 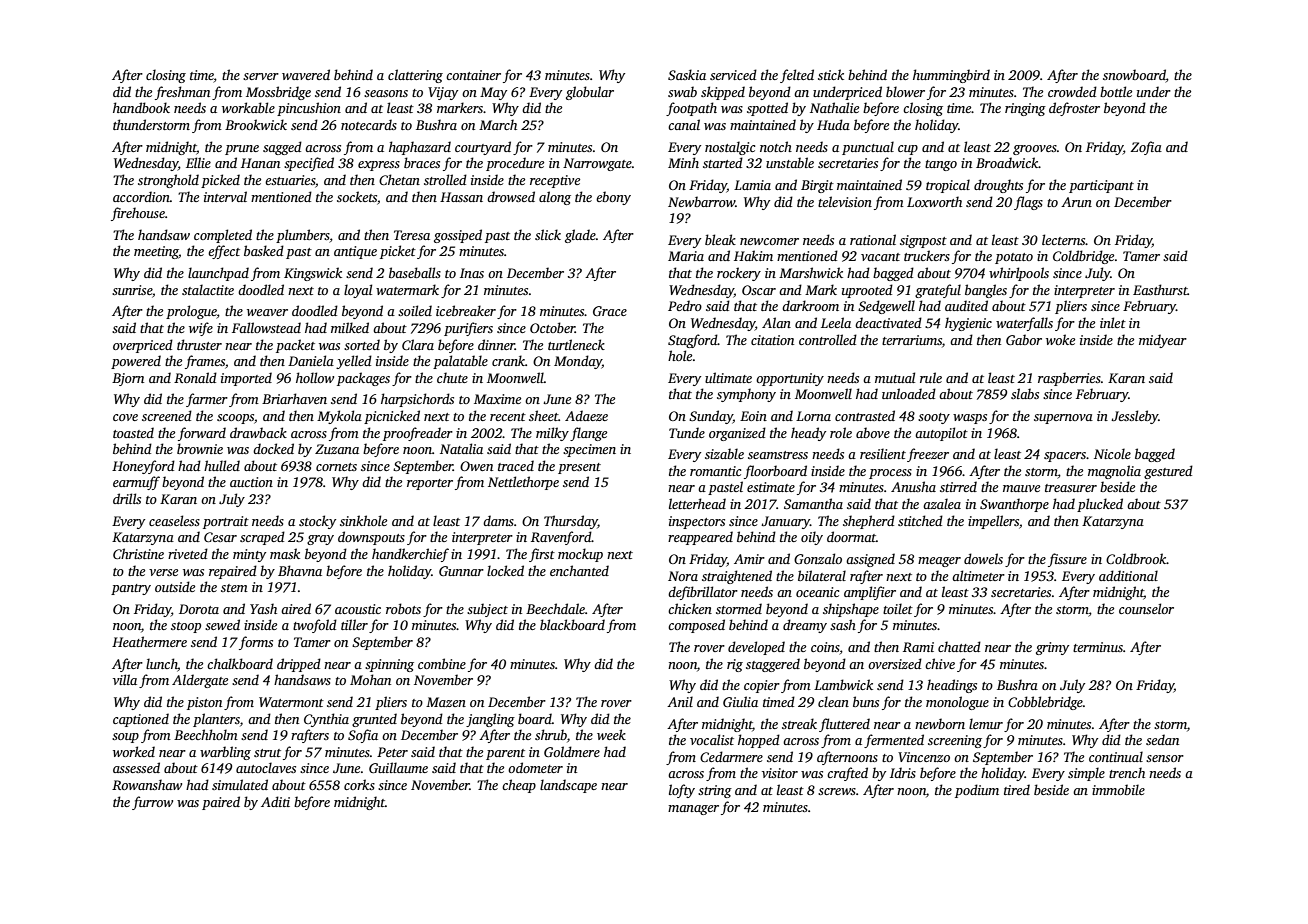 What do you see at coordinates (711, 417) in the page?
I see `Sunday` at bounding box center [711, 417].
